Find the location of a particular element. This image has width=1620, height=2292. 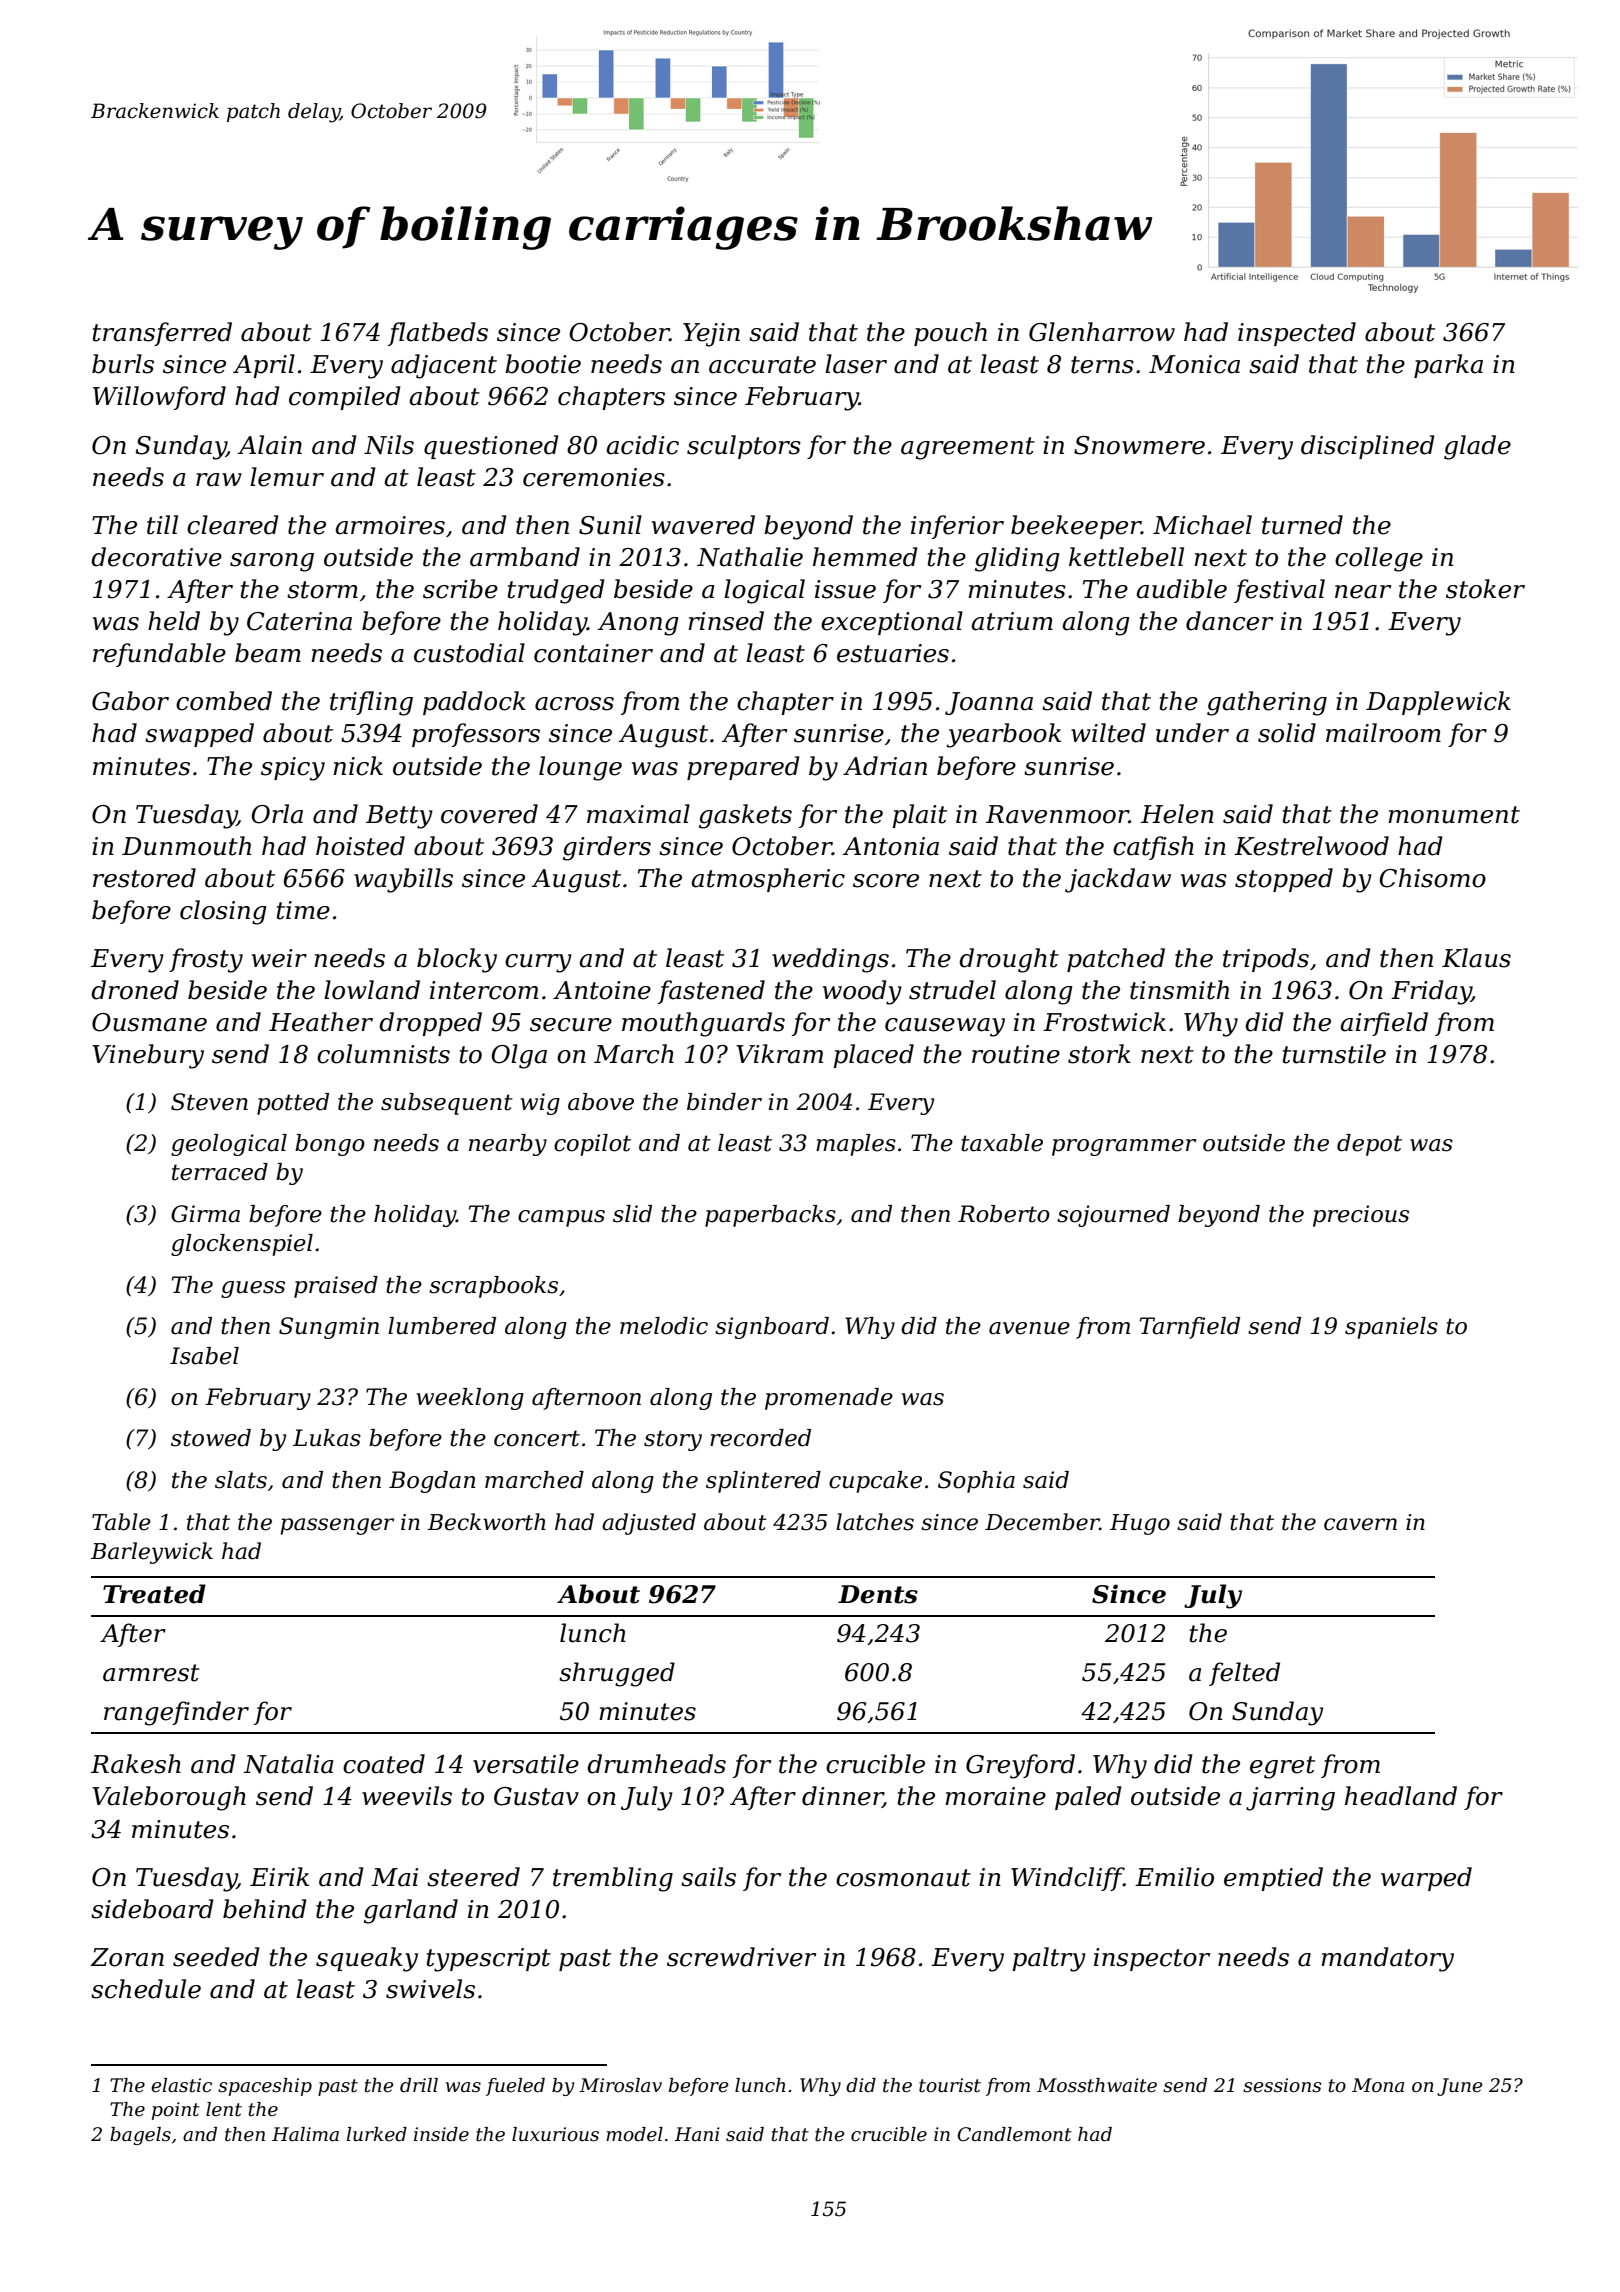

Dents is located at coordinates (878, 1594).
